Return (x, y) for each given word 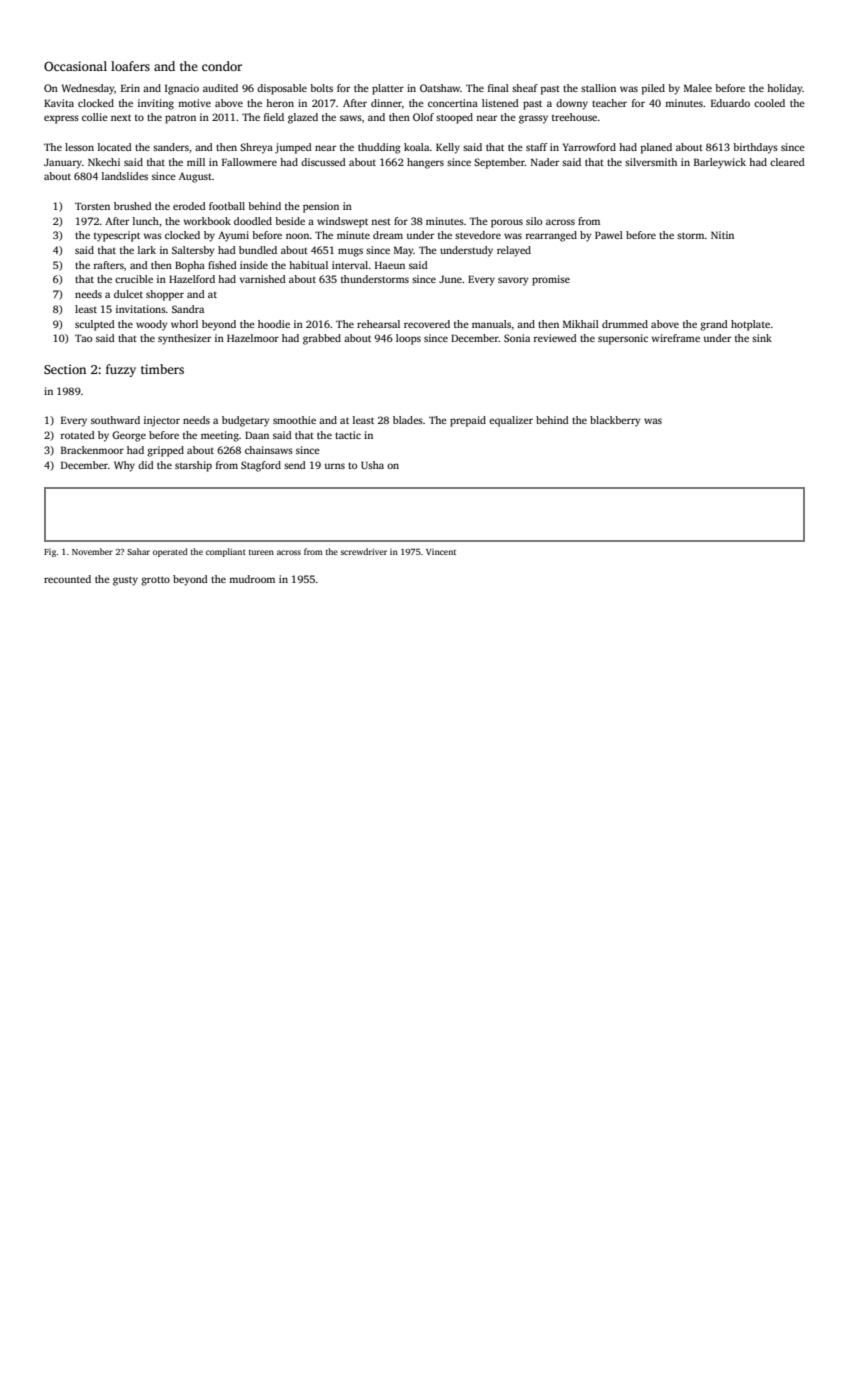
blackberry (615, 421)
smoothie (294, 420)
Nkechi (104, 162)
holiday (785, 89)
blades (408, 420)
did (146, 465)
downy (572, 104)
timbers (162, 369)
